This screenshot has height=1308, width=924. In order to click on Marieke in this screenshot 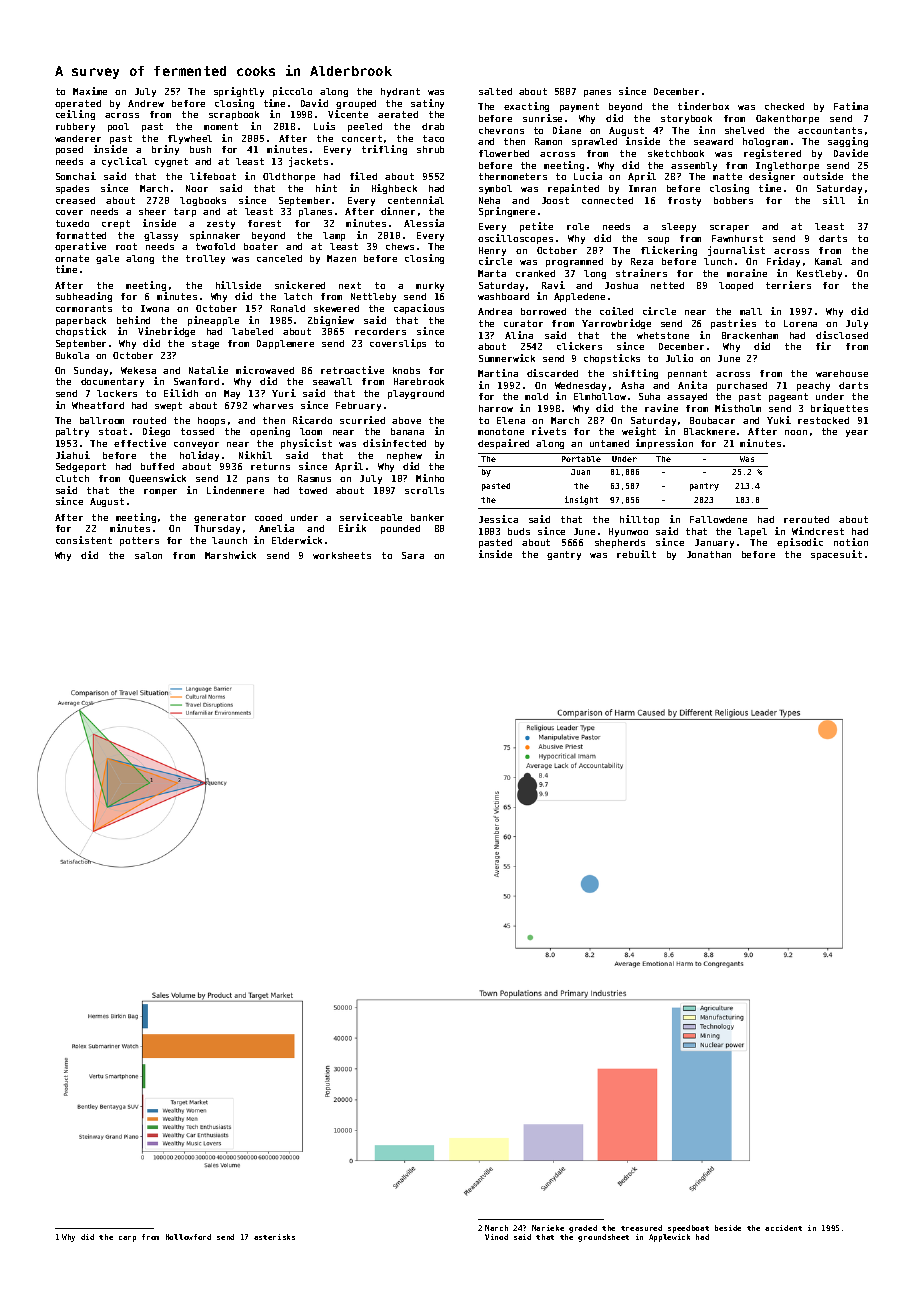, I will do `click(548, 1228)`.
